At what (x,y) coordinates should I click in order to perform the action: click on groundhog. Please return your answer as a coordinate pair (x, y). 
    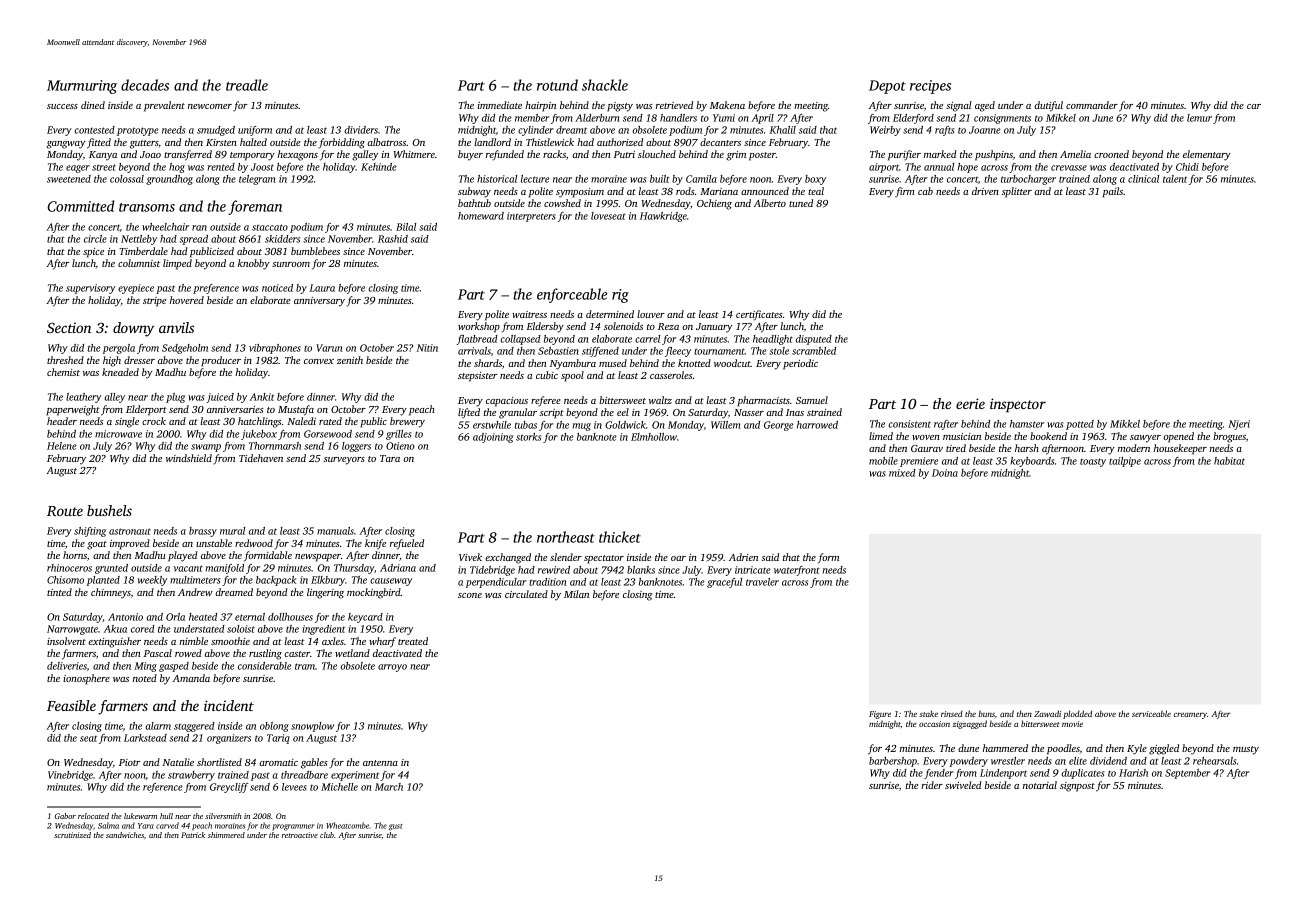
    Looking at the image, I should click on (169, 180).
